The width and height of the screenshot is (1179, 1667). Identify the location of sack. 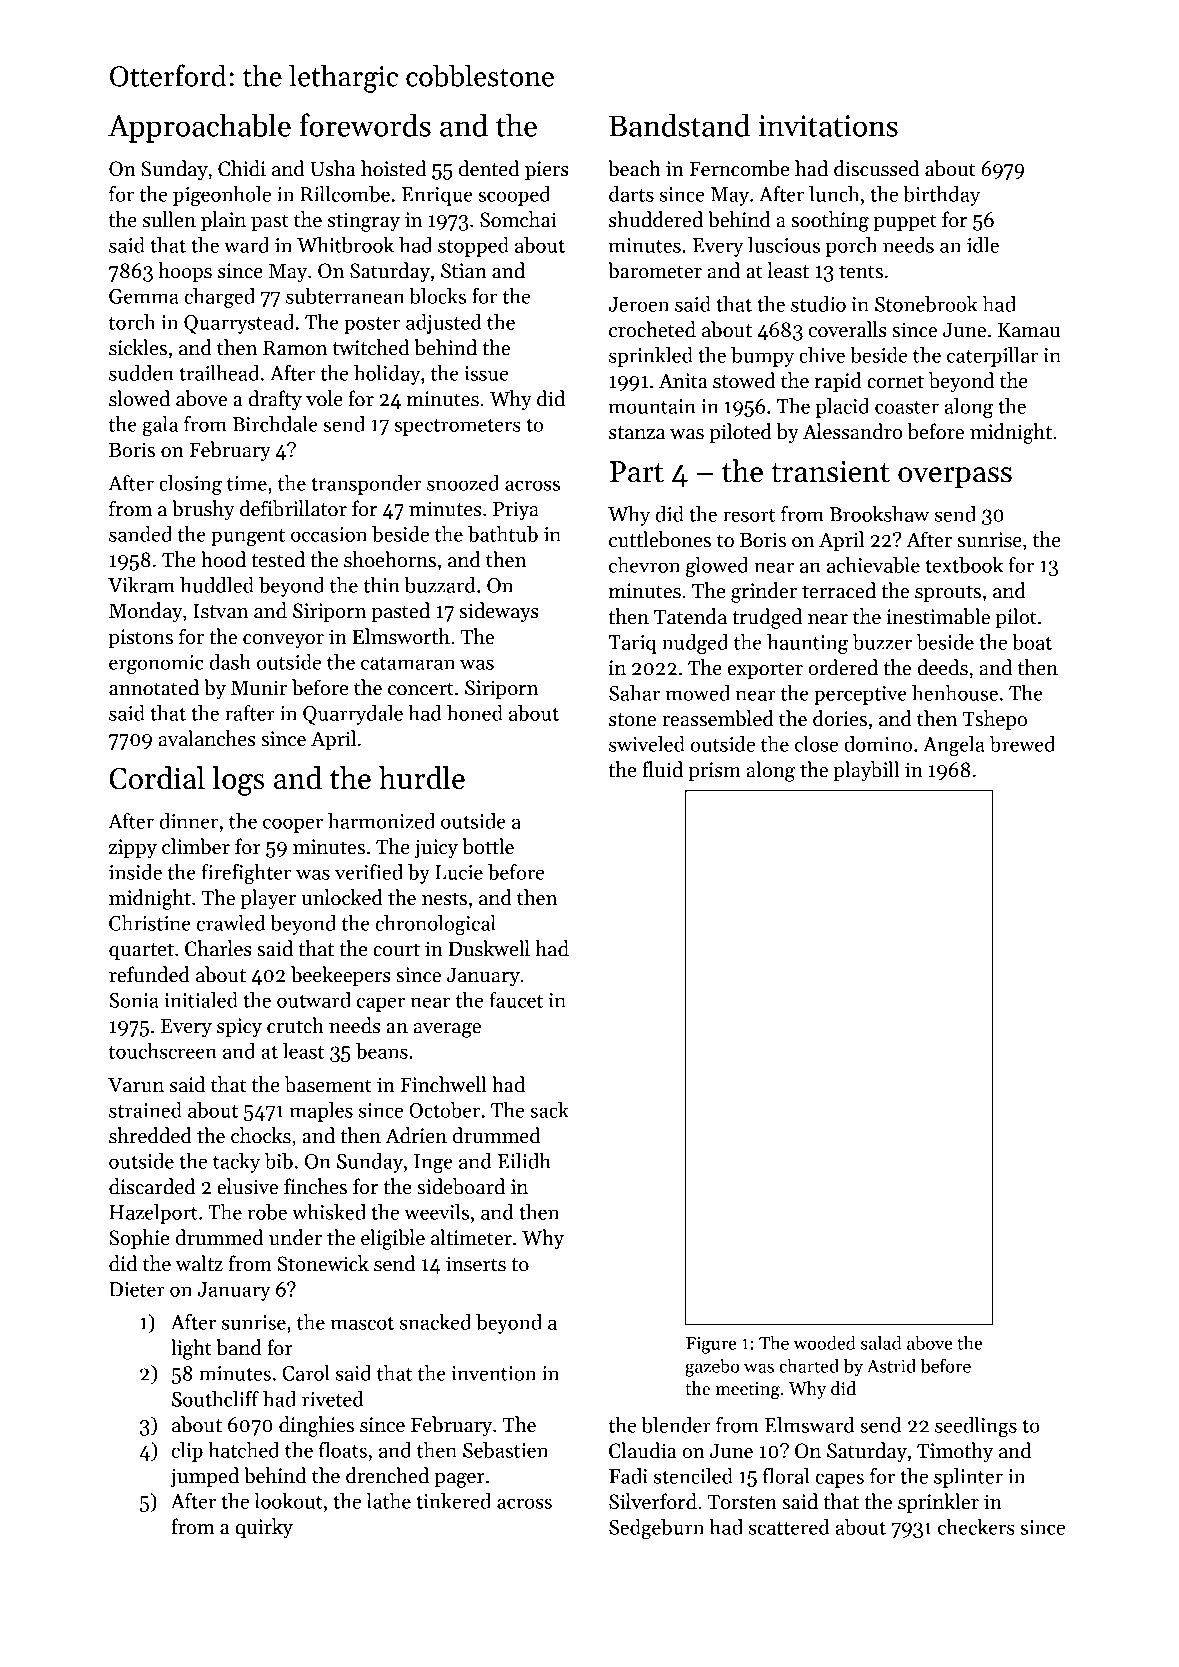
(549, 1110).
